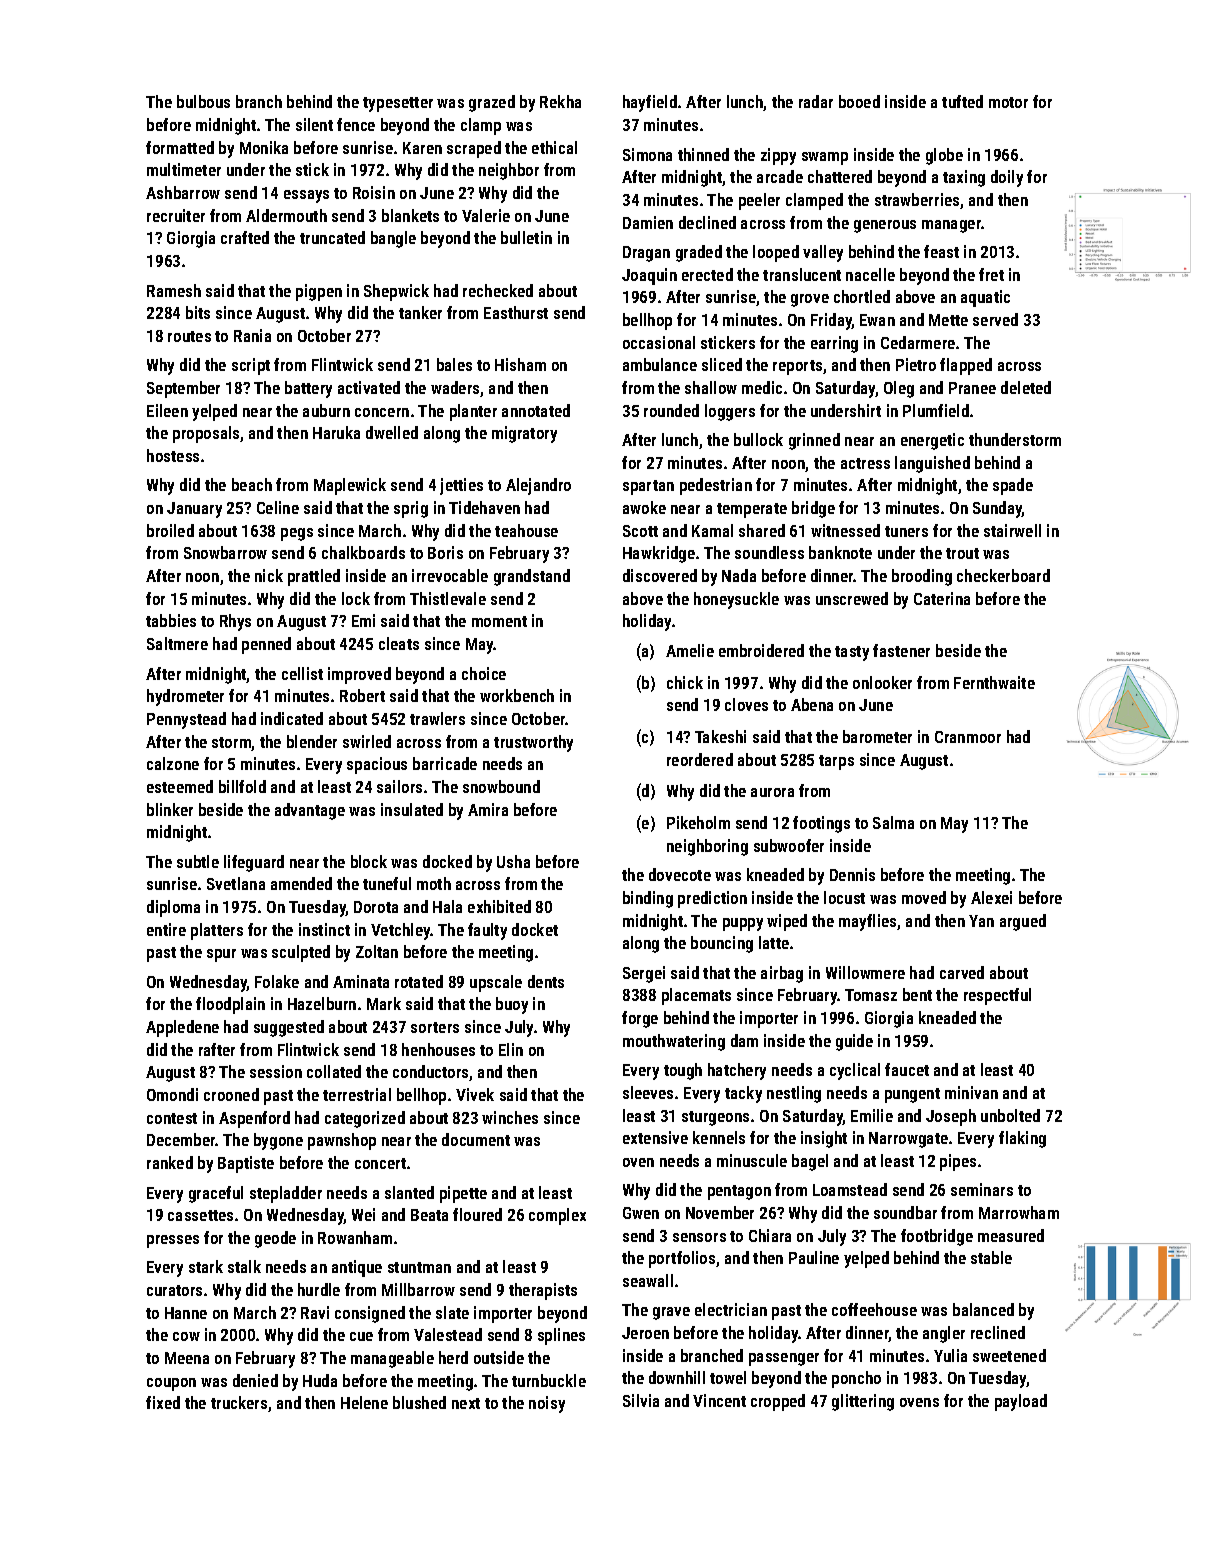  I want to click on Robert, so click(362, 695).
